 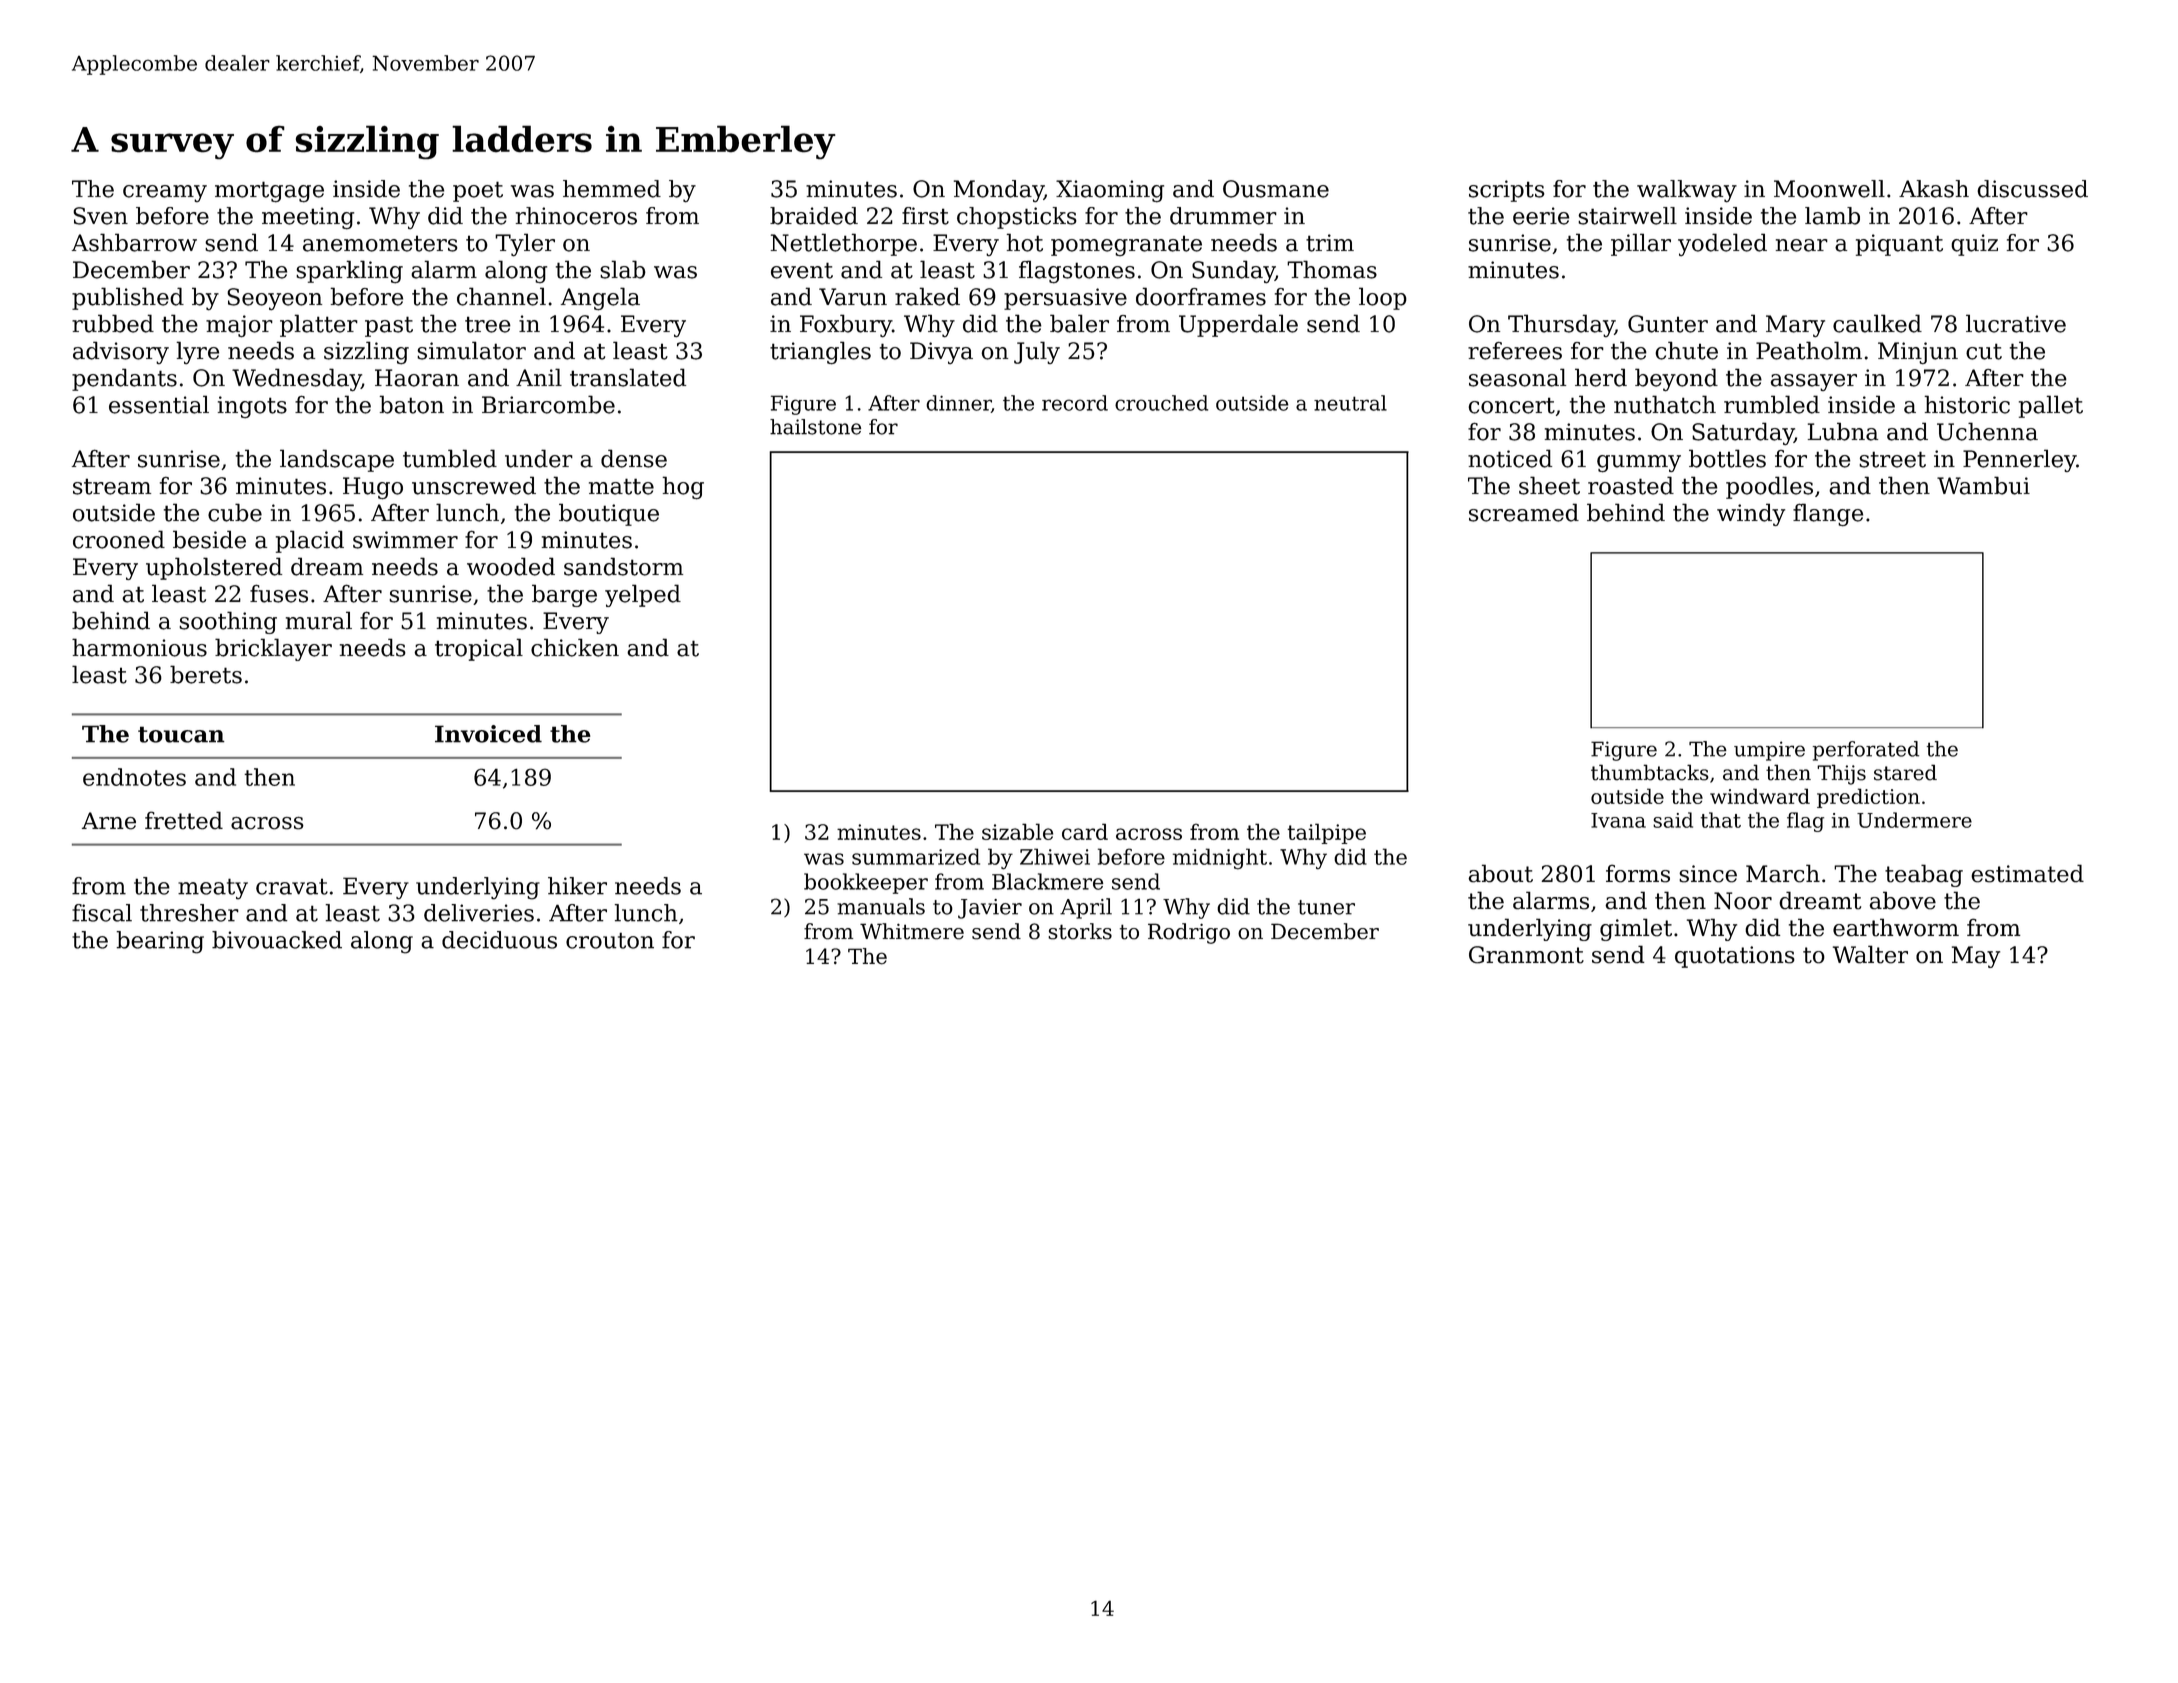 I want to click on record, so click(x=1075, y=403).
